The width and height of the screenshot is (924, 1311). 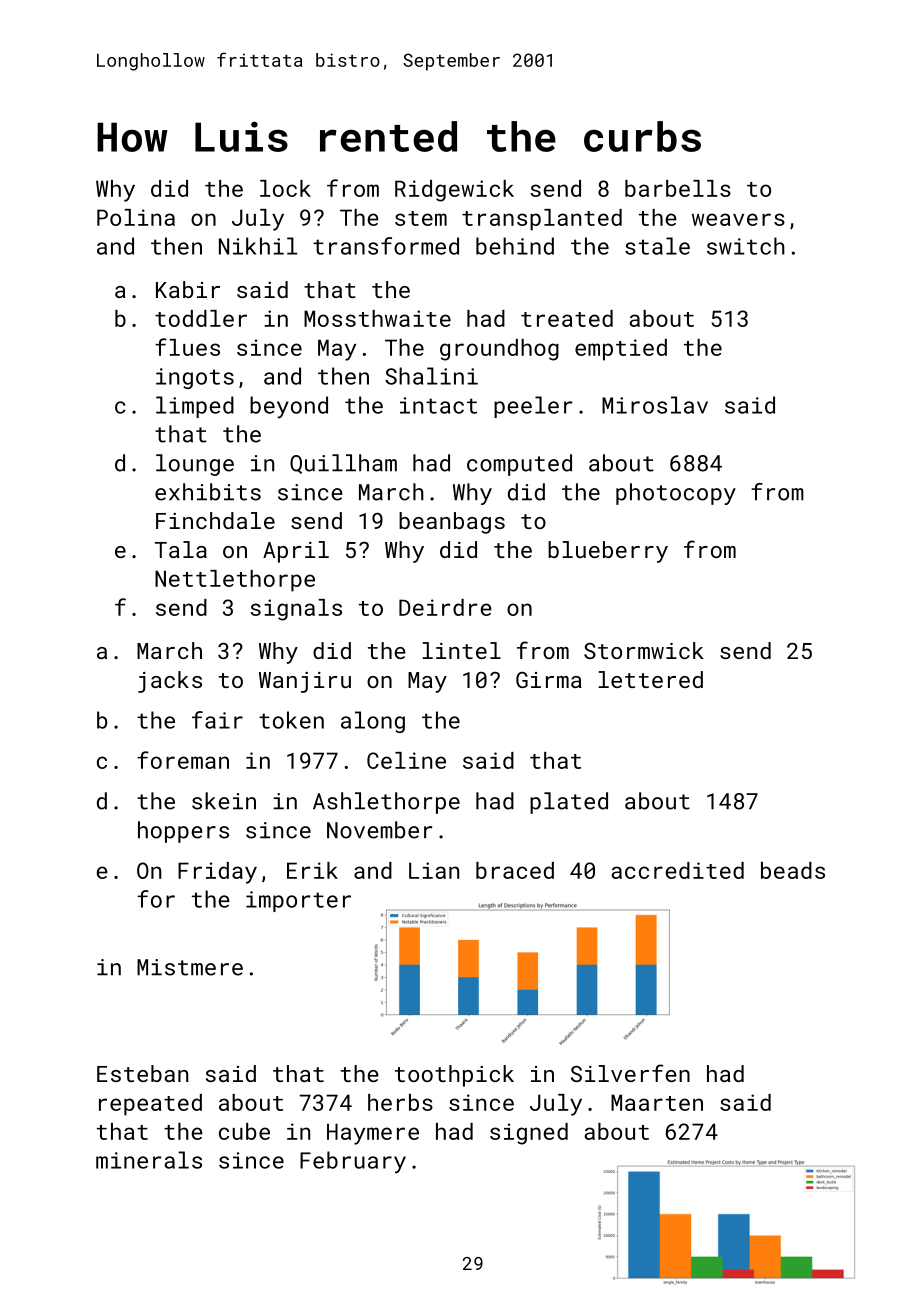 I want to click on plated, so click(x=569, y=803).
